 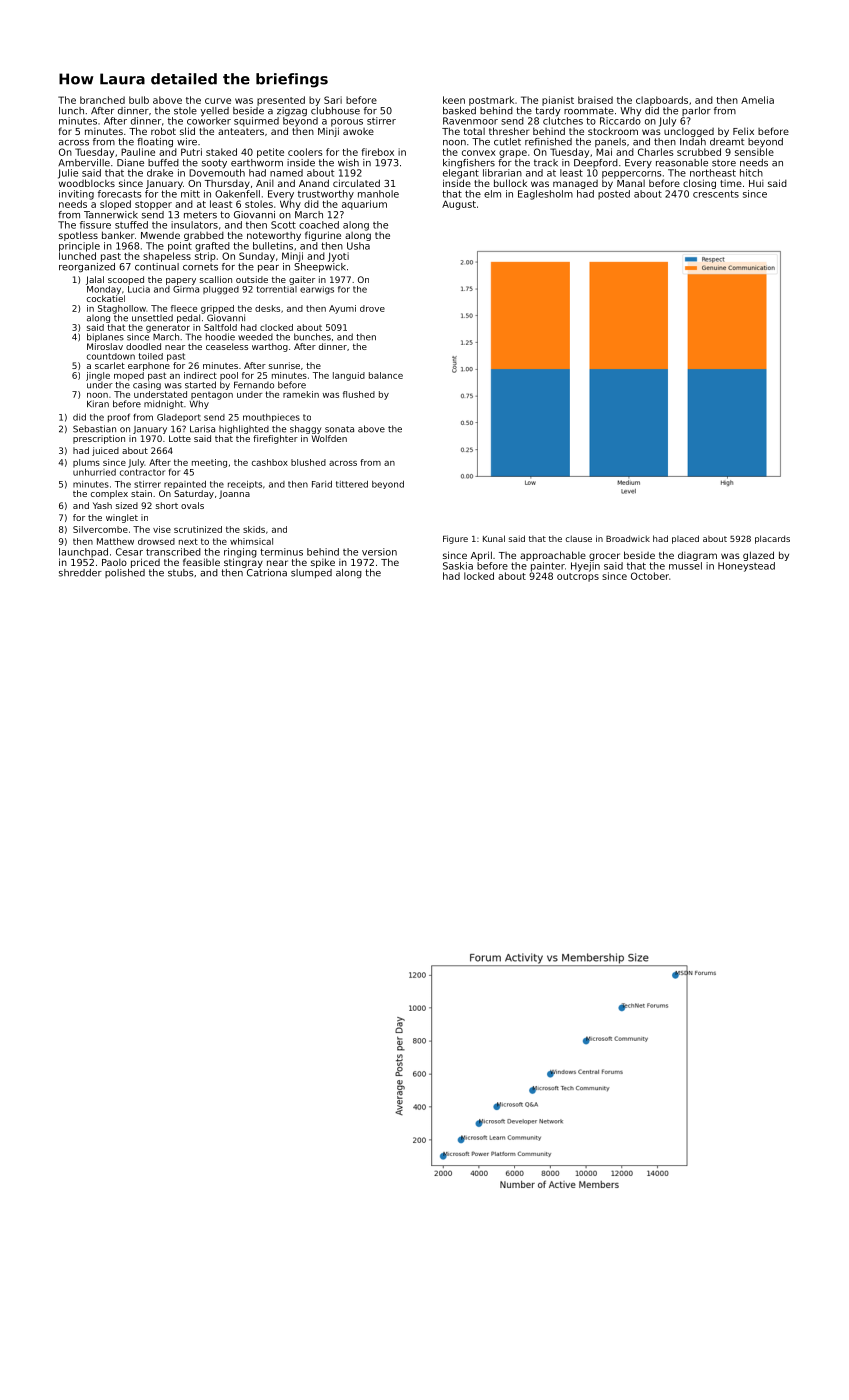 What do you see at coordinates (102, 100) in the screenshot?
I see `branched` at bounding box center [102, 100].
